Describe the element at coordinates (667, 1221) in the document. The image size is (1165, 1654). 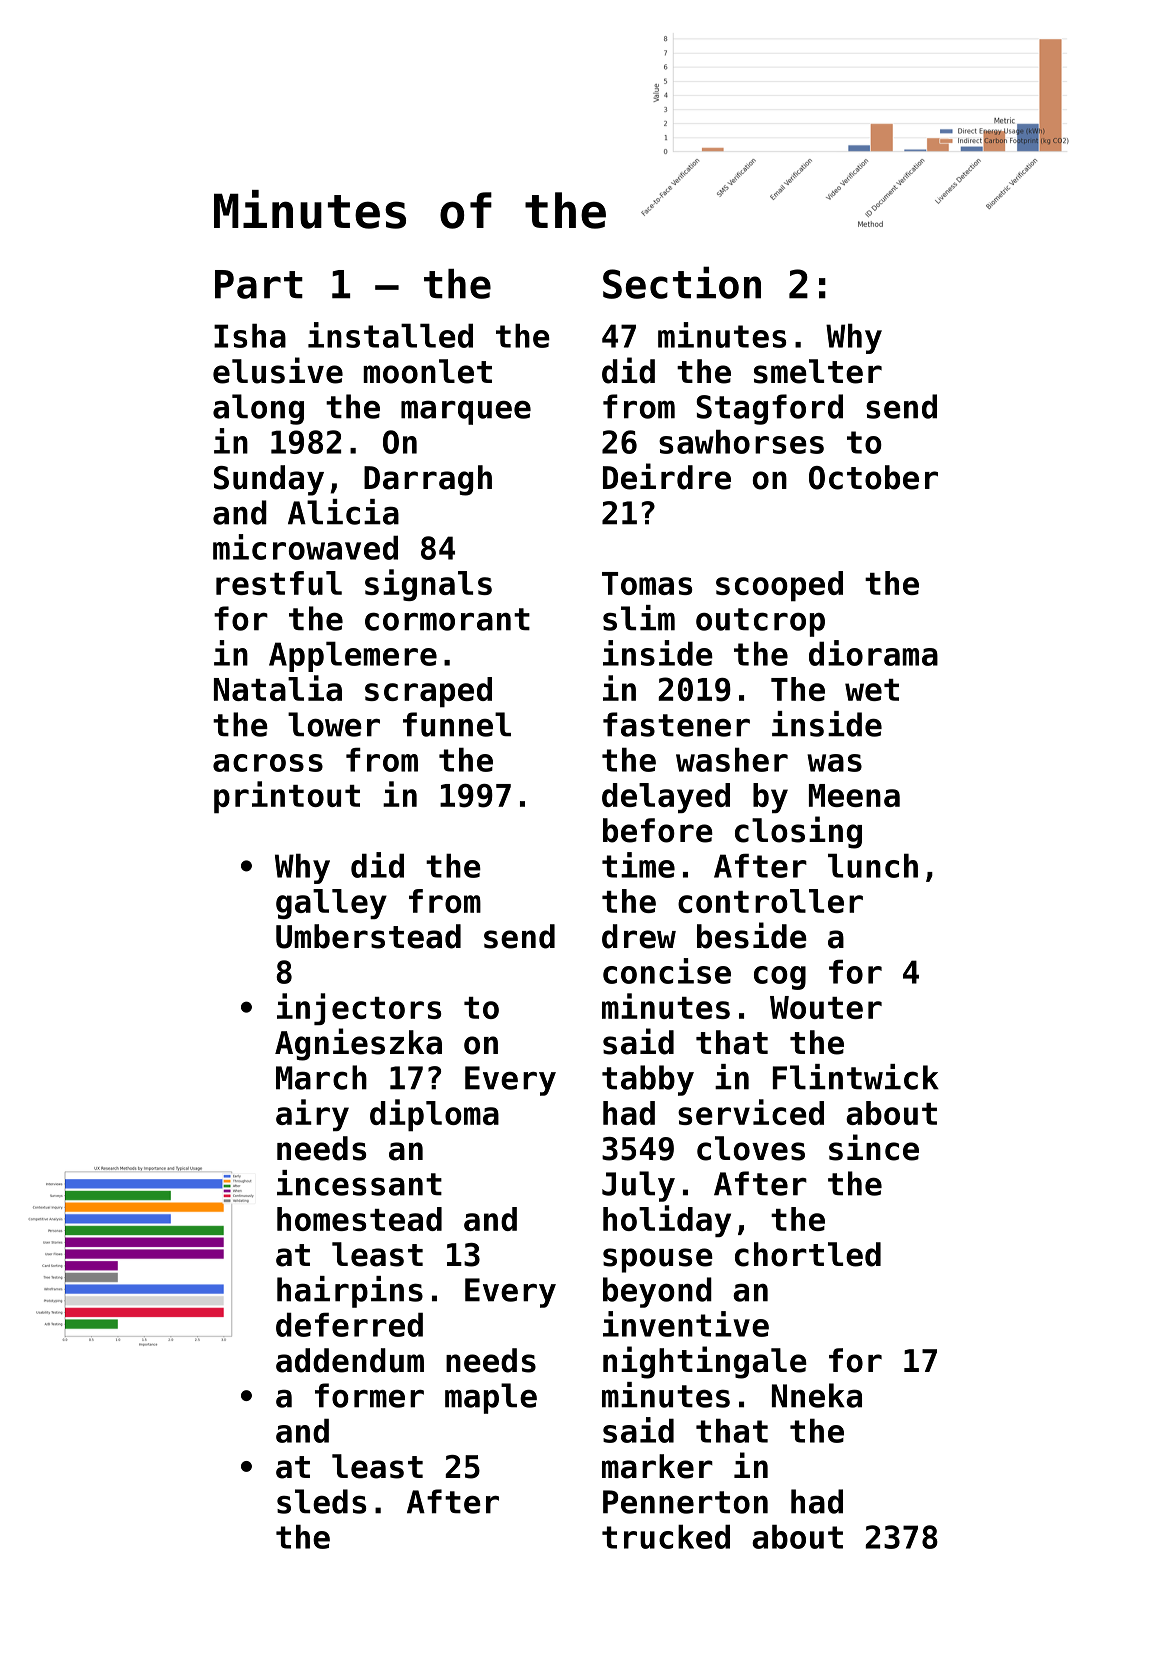
I see `holiday` at that location.
